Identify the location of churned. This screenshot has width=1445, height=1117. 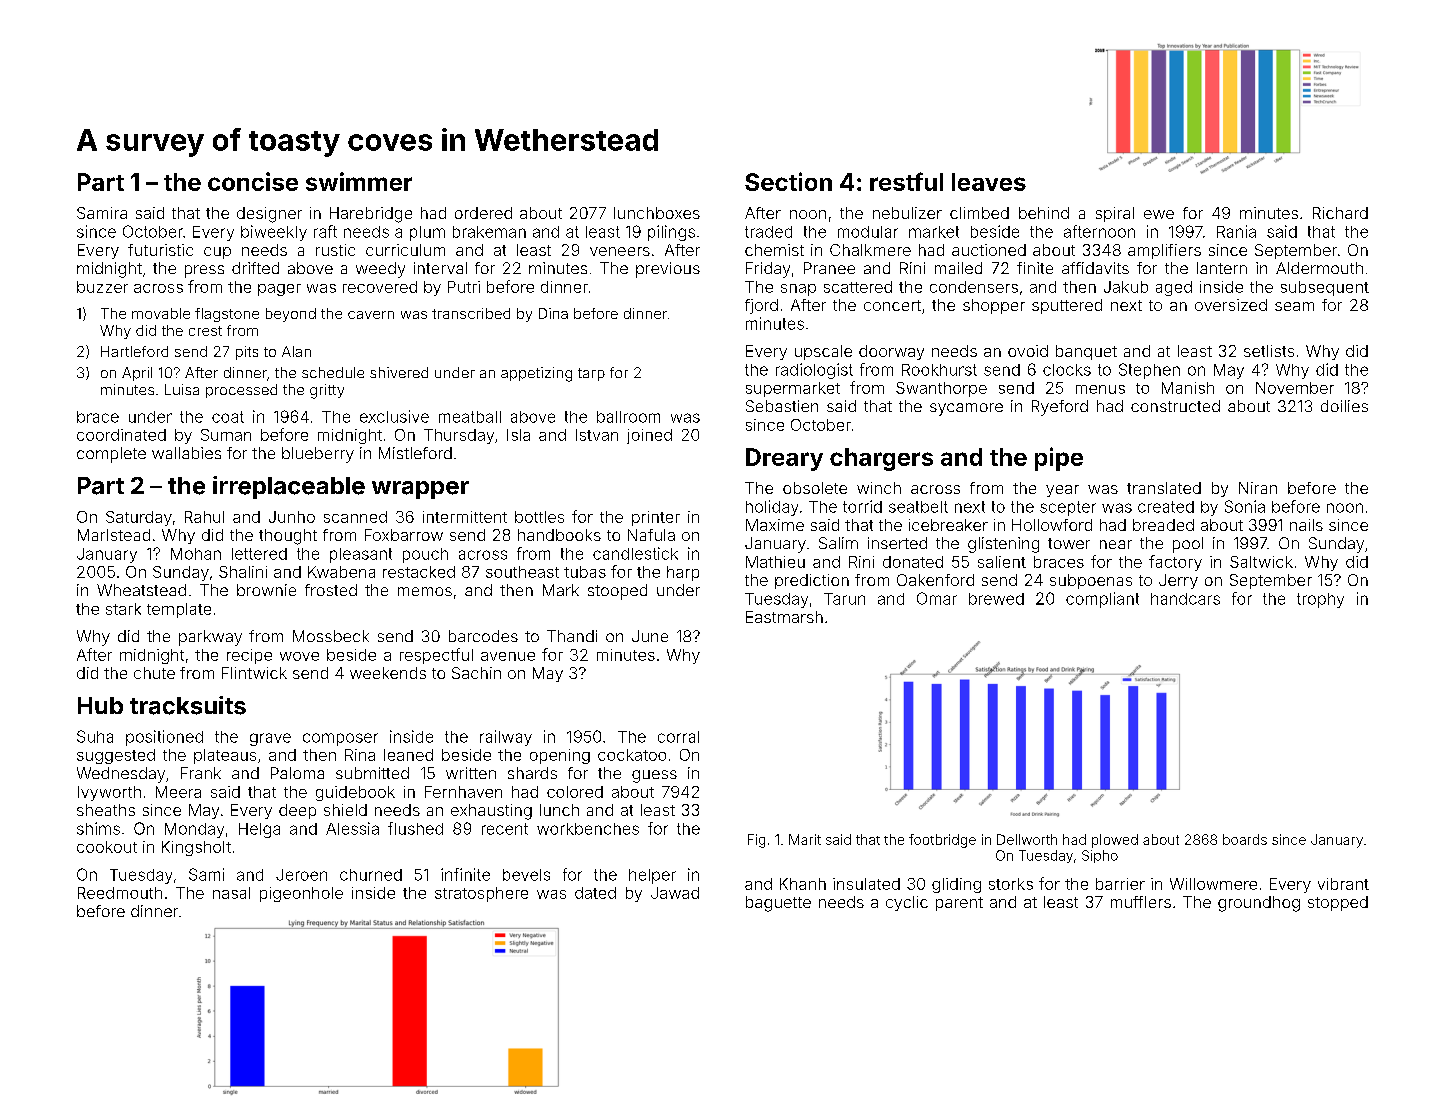
(371, 875).
